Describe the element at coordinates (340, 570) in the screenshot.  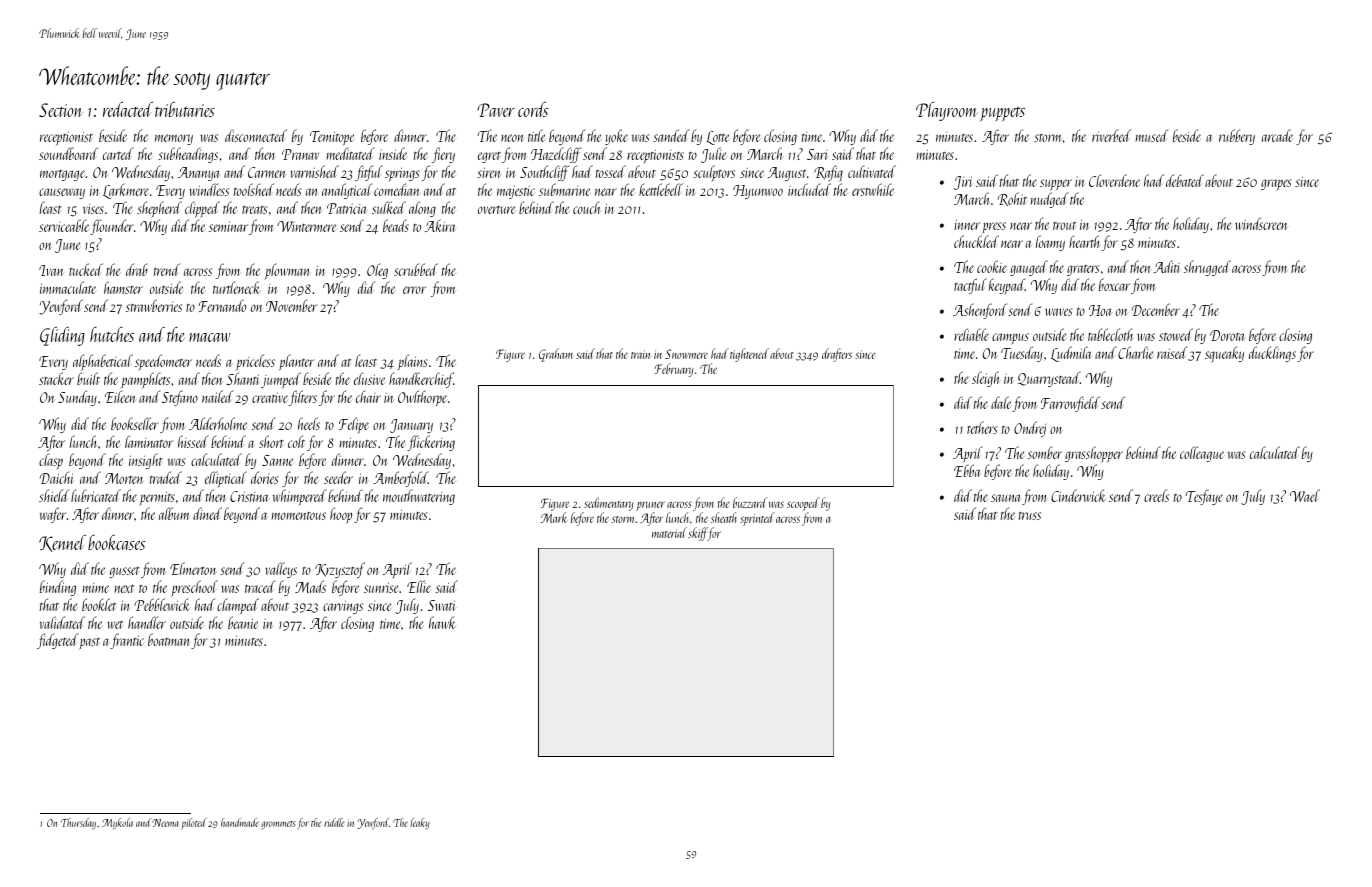
I see `Krzysztof` at that location.
